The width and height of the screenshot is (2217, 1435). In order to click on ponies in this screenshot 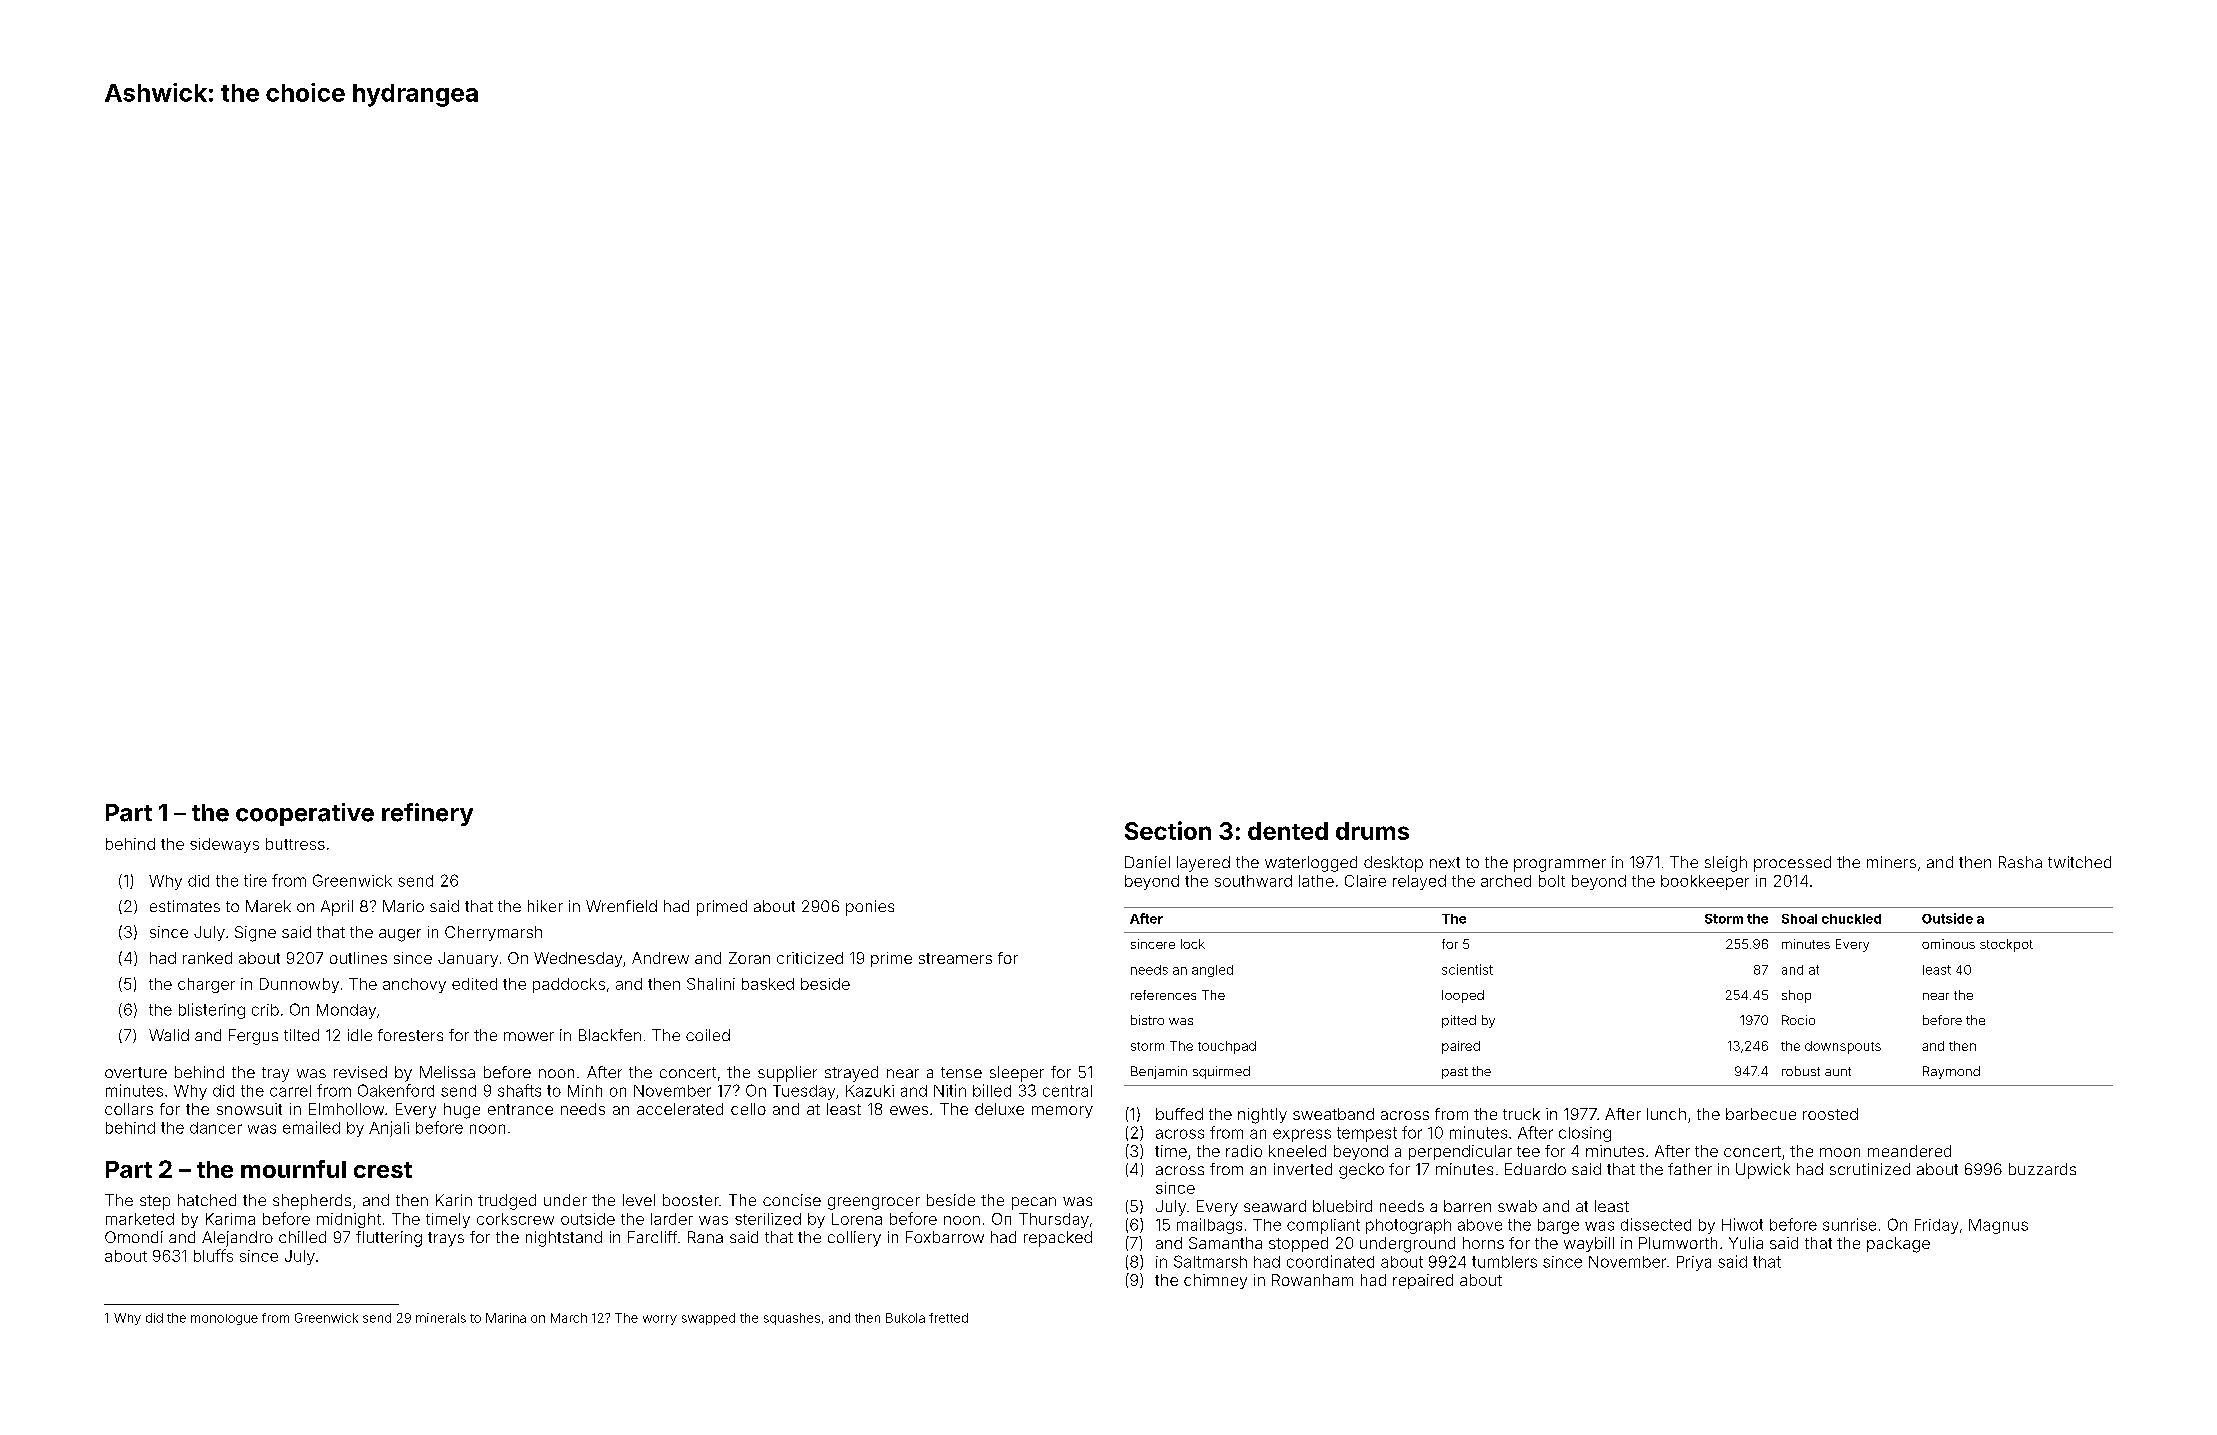, I will do `click(870, 908)`.
